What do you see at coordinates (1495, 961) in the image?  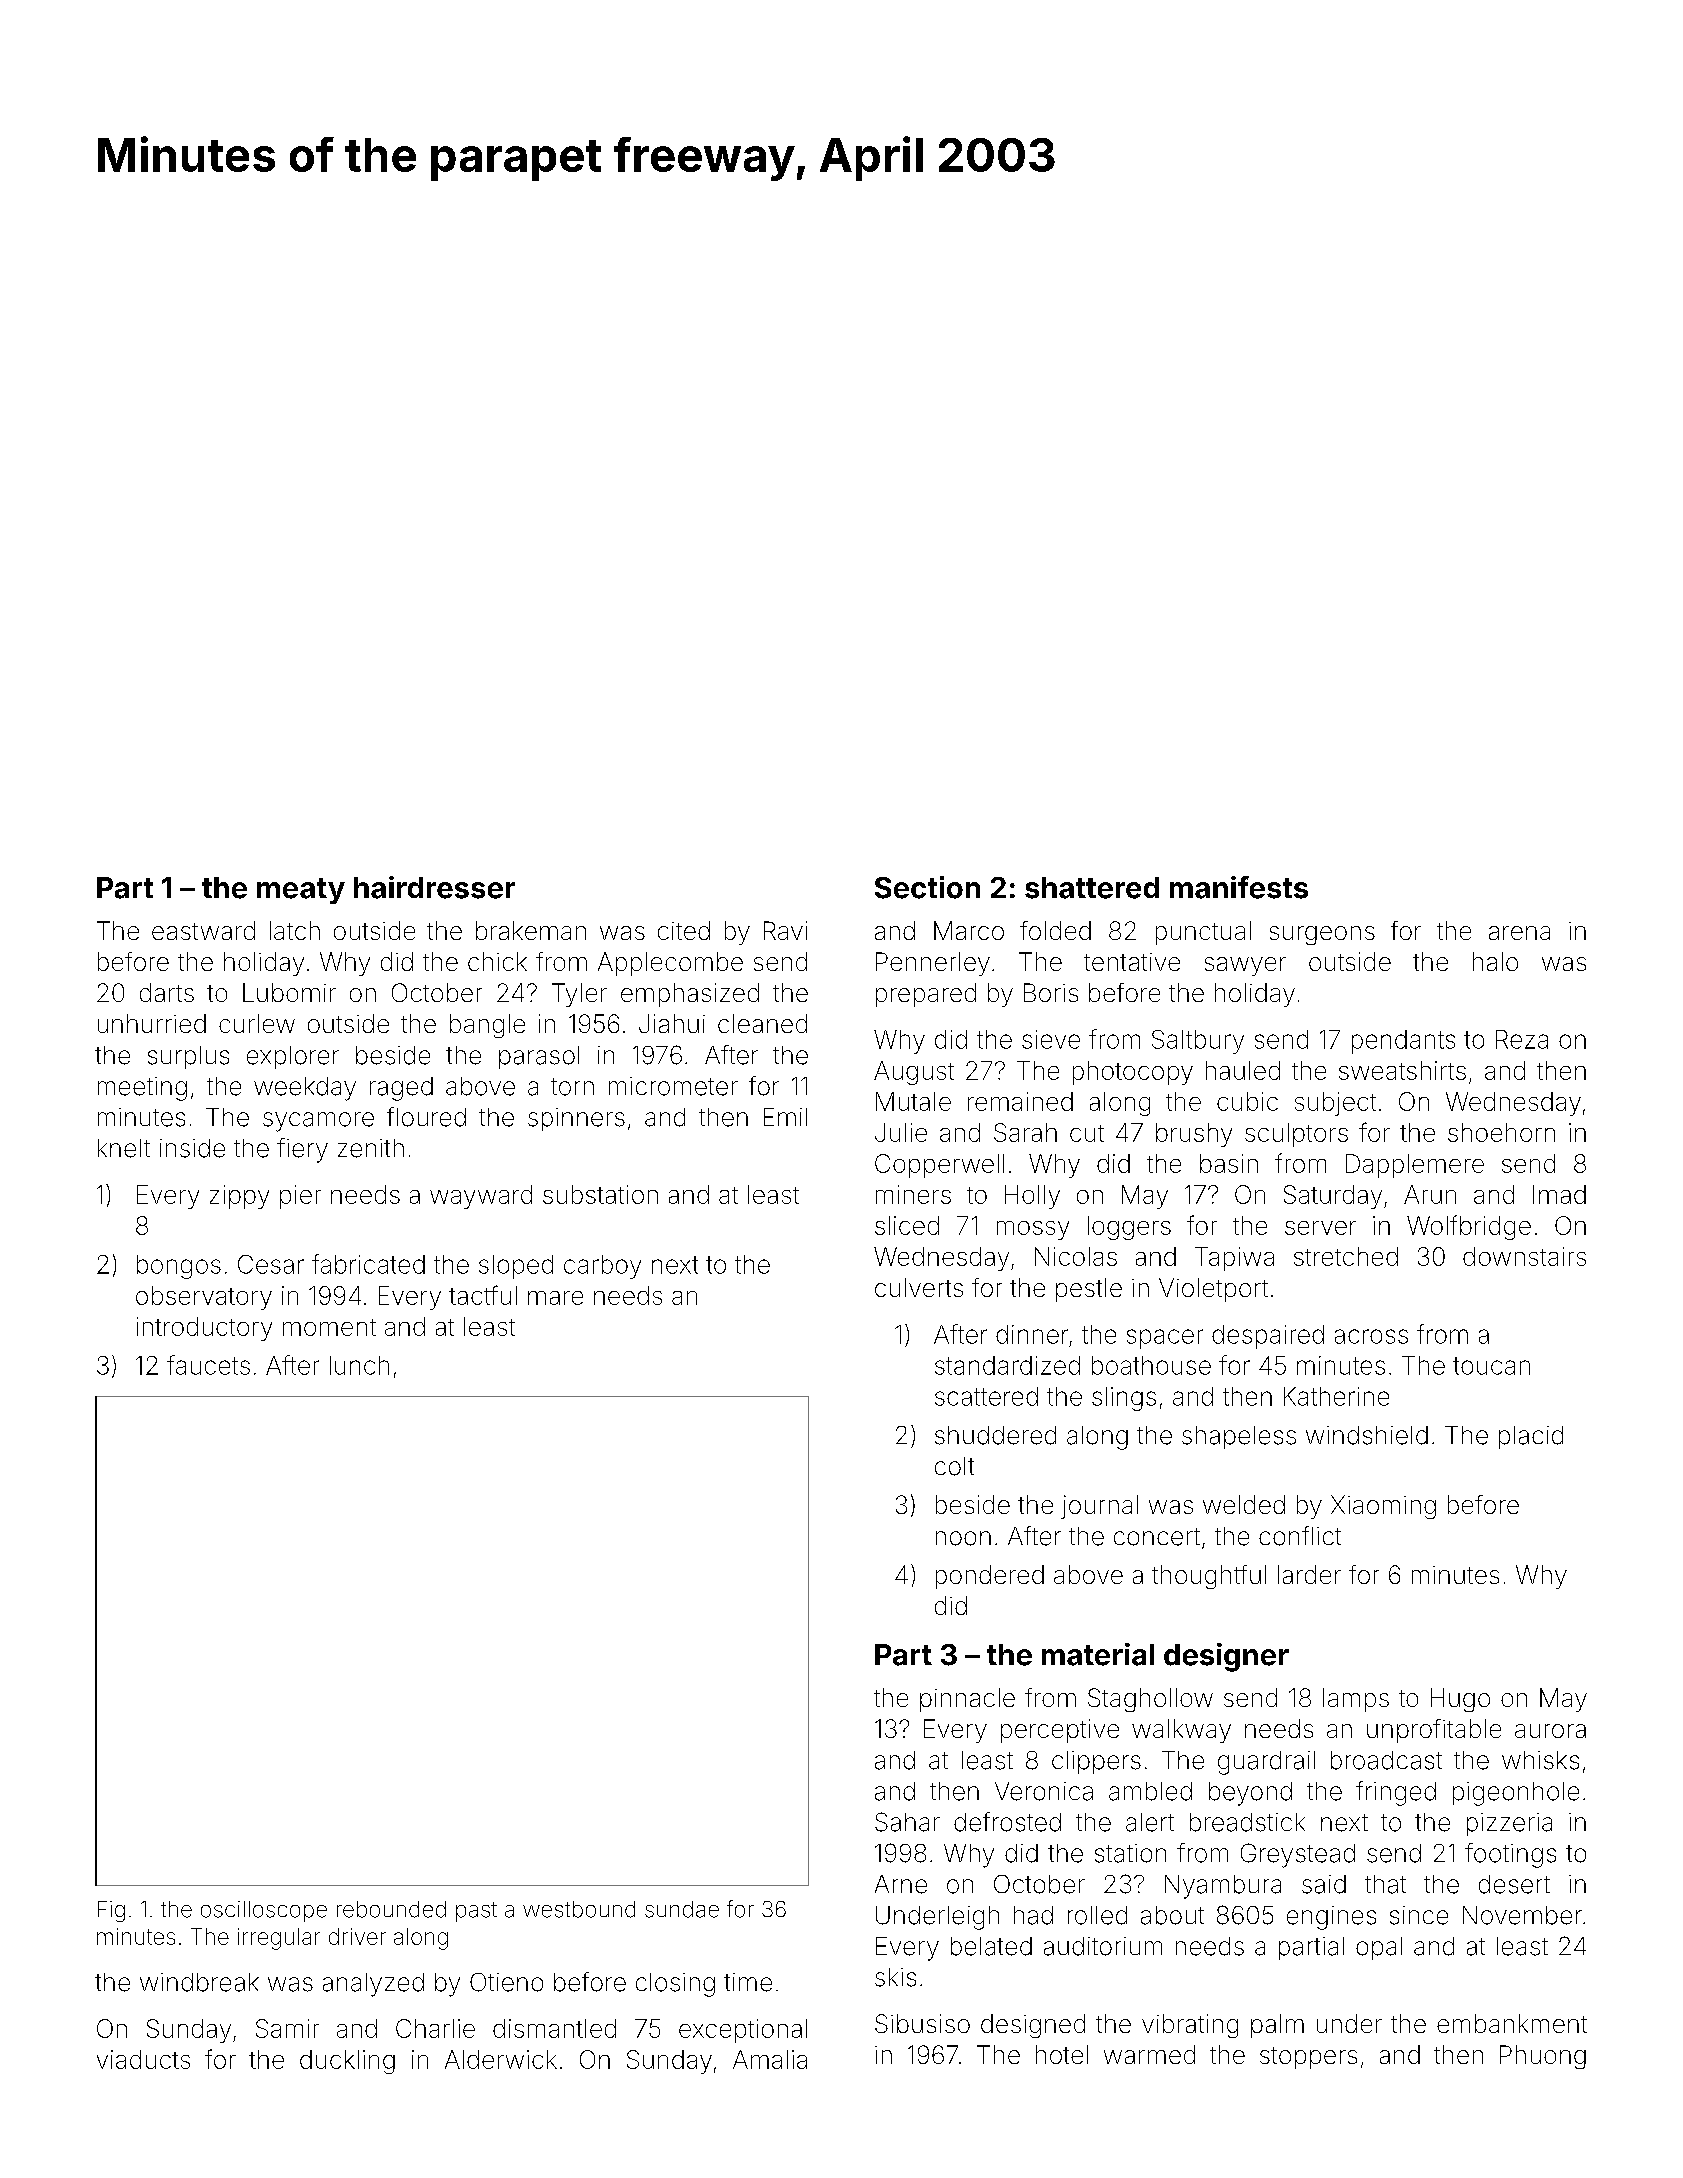 I see `halo` at bounding box center [1495, 961].
